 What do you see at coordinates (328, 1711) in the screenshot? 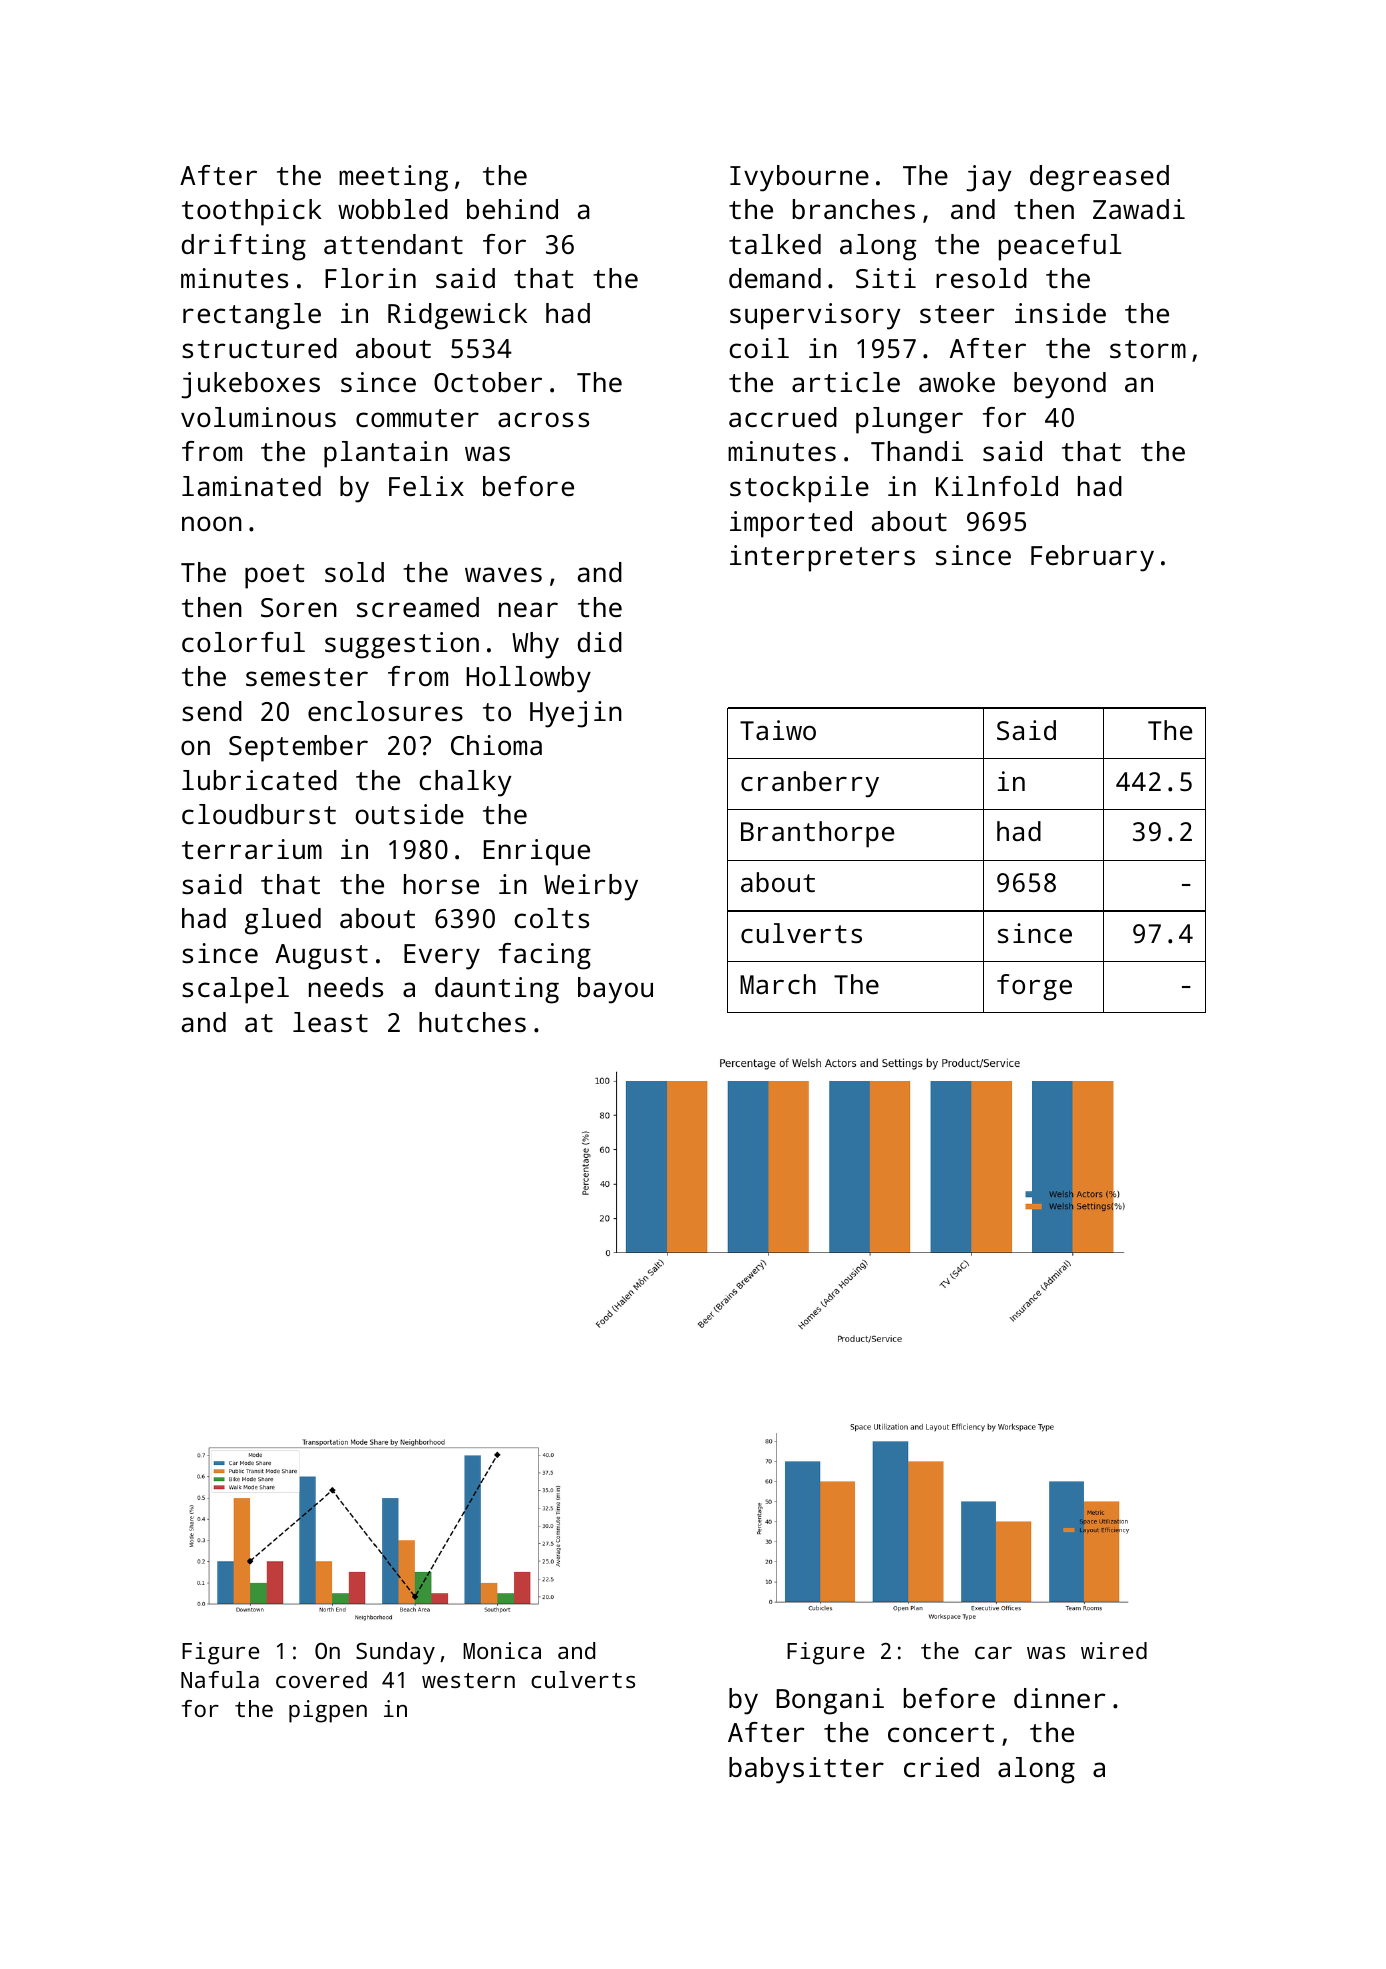
I see `pigpen` at bounding box center [328, 1711].
